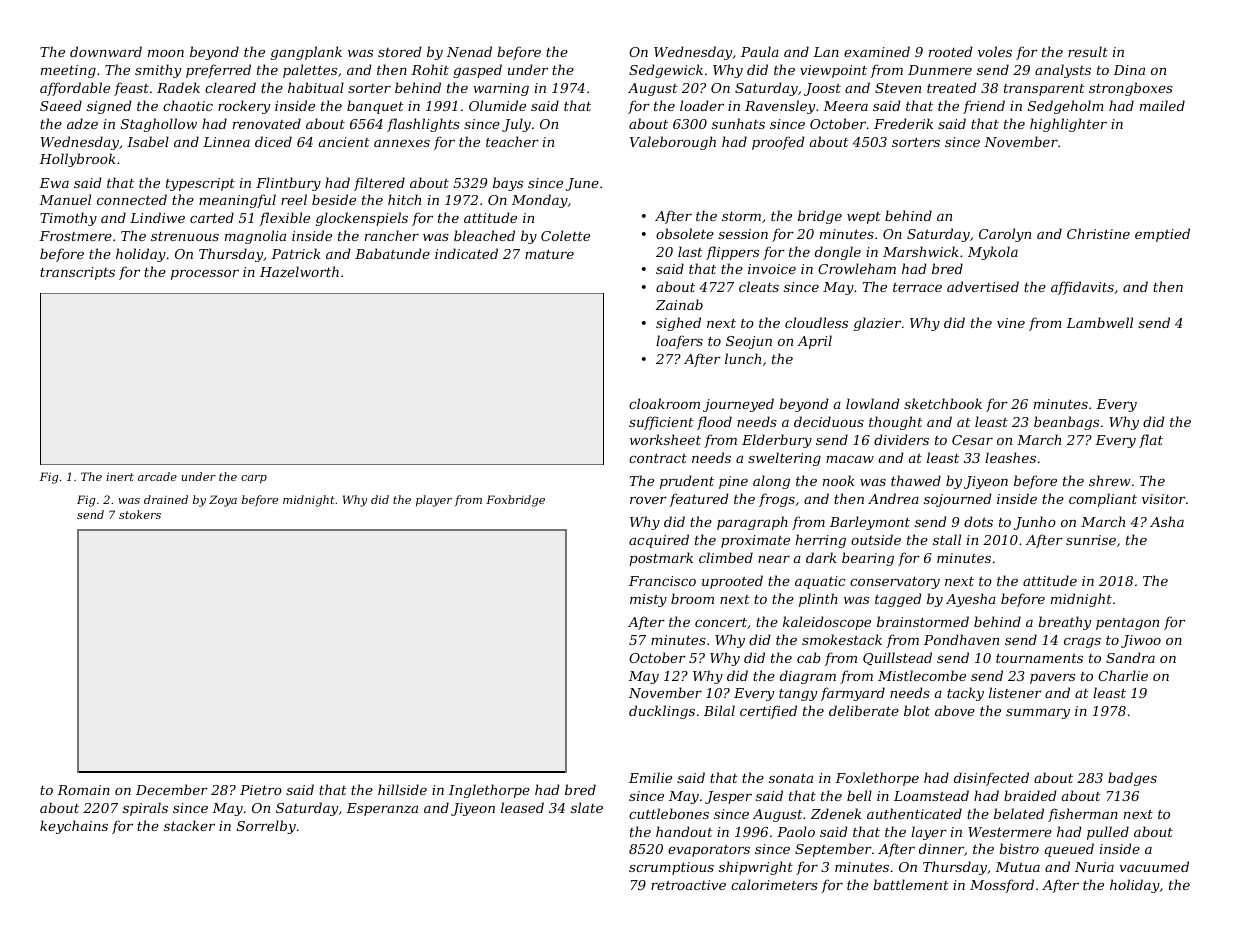  Describe the element at coordinates (1123, 675) in the image. I see `Charlie` at that location.
